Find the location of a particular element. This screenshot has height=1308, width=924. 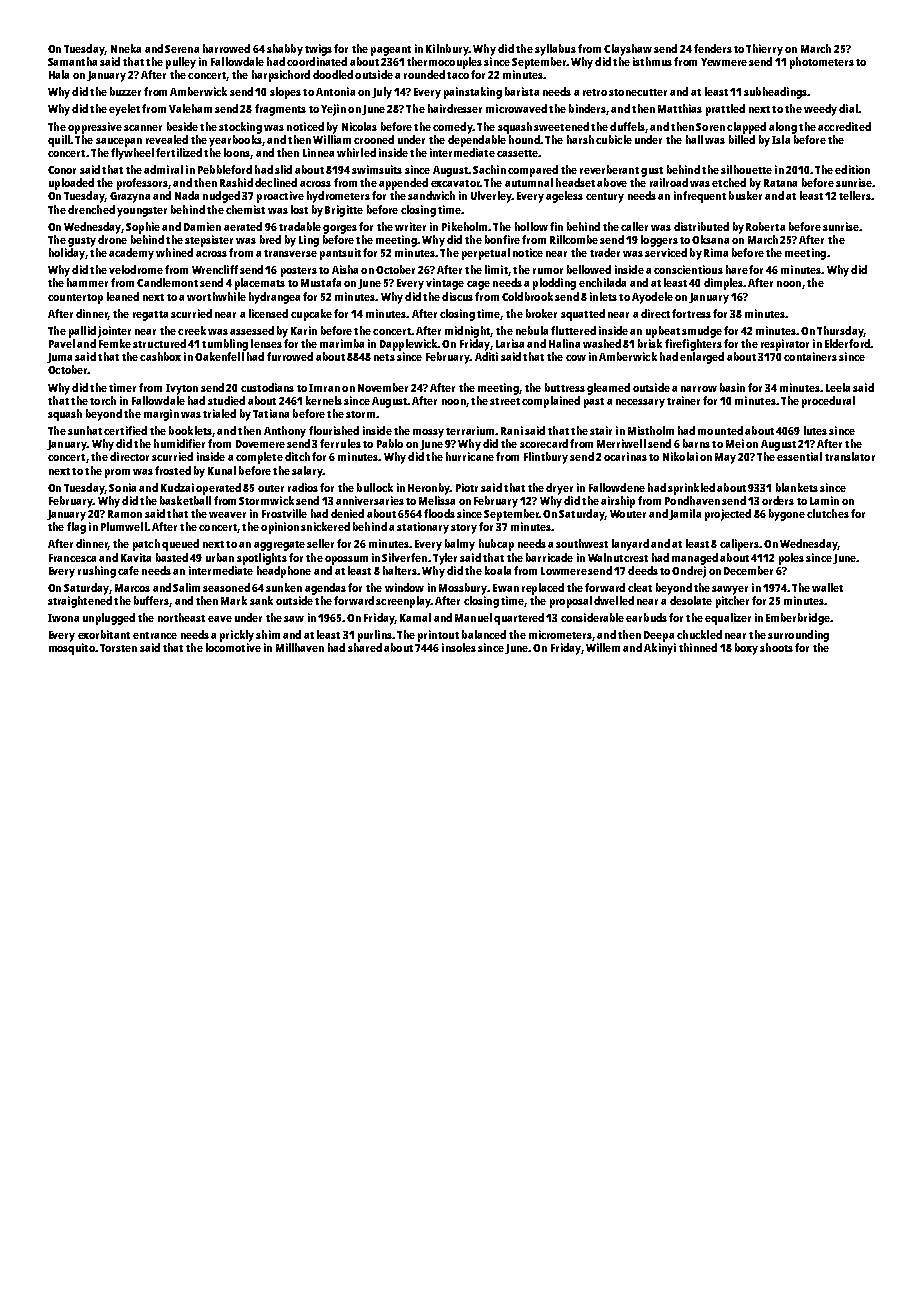

oppressive is located at coordinates (95, 128).
